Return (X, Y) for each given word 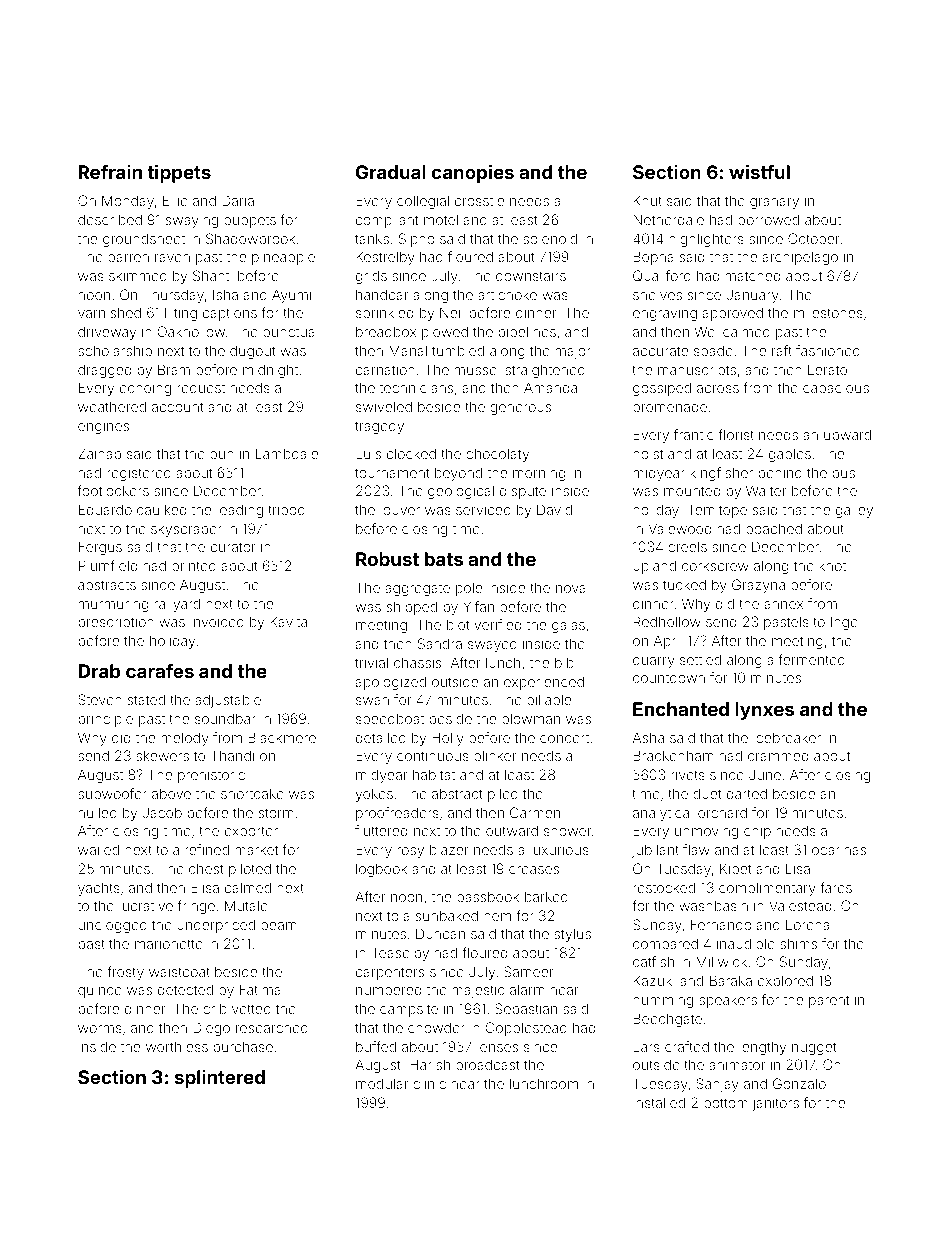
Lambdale (287, 453)
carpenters (390, 973)
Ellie (175, 200)
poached (774, 530)
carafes (160, 671)
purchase (243, 1048)
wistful (759, 171)
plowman (531, 720)
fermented (812, 659)
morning (539, 474)
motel (441, 219)
